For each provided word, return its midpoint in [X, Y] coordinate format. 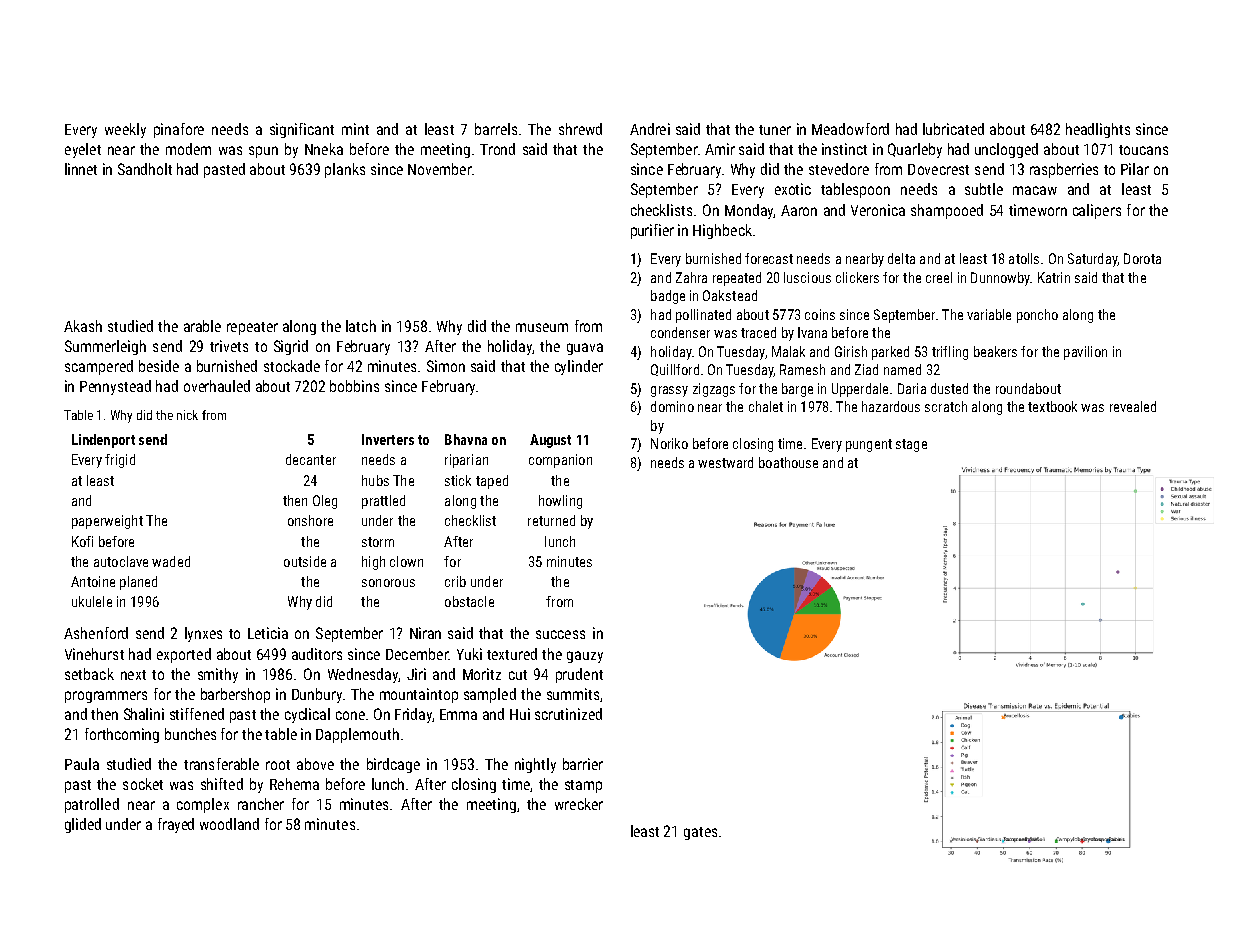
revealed [1133, 406]
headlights [1098, 130]
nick [187, 415]
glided [83, 825]
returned [551, 520]
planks [345, 170]
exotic [793, 189]
